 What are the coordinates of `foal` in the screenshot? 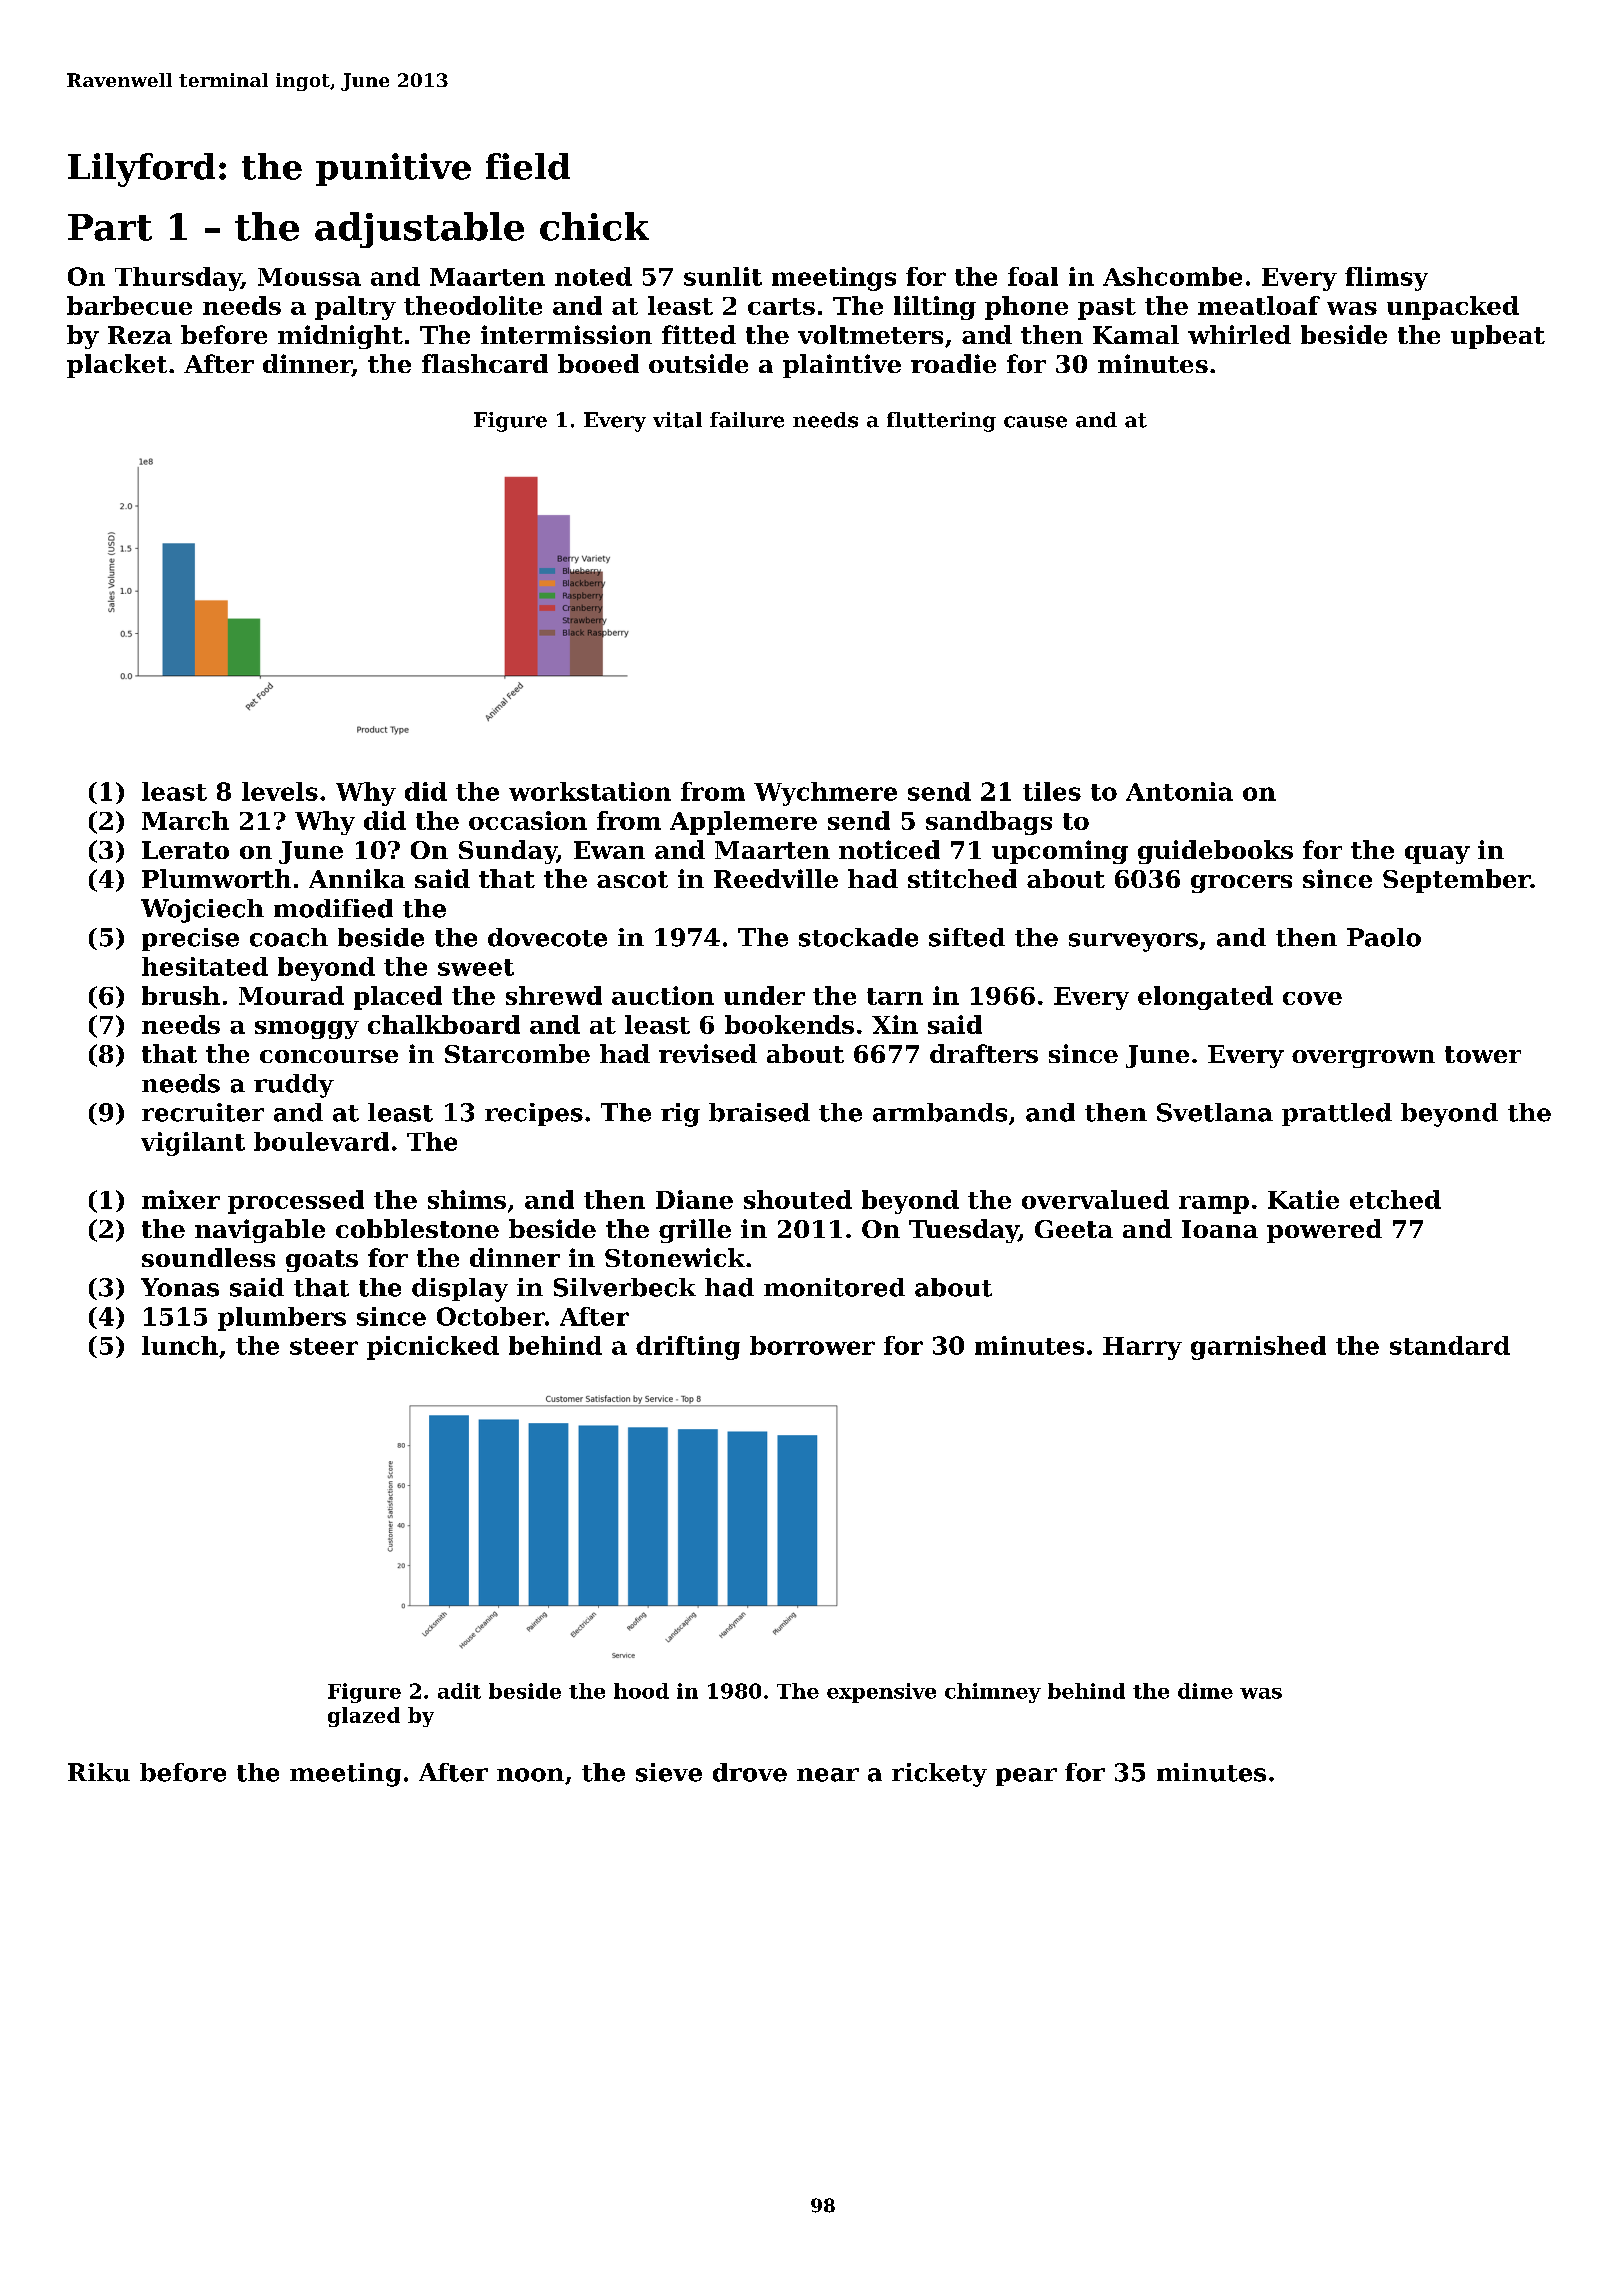 It's located at (1033, 276).
